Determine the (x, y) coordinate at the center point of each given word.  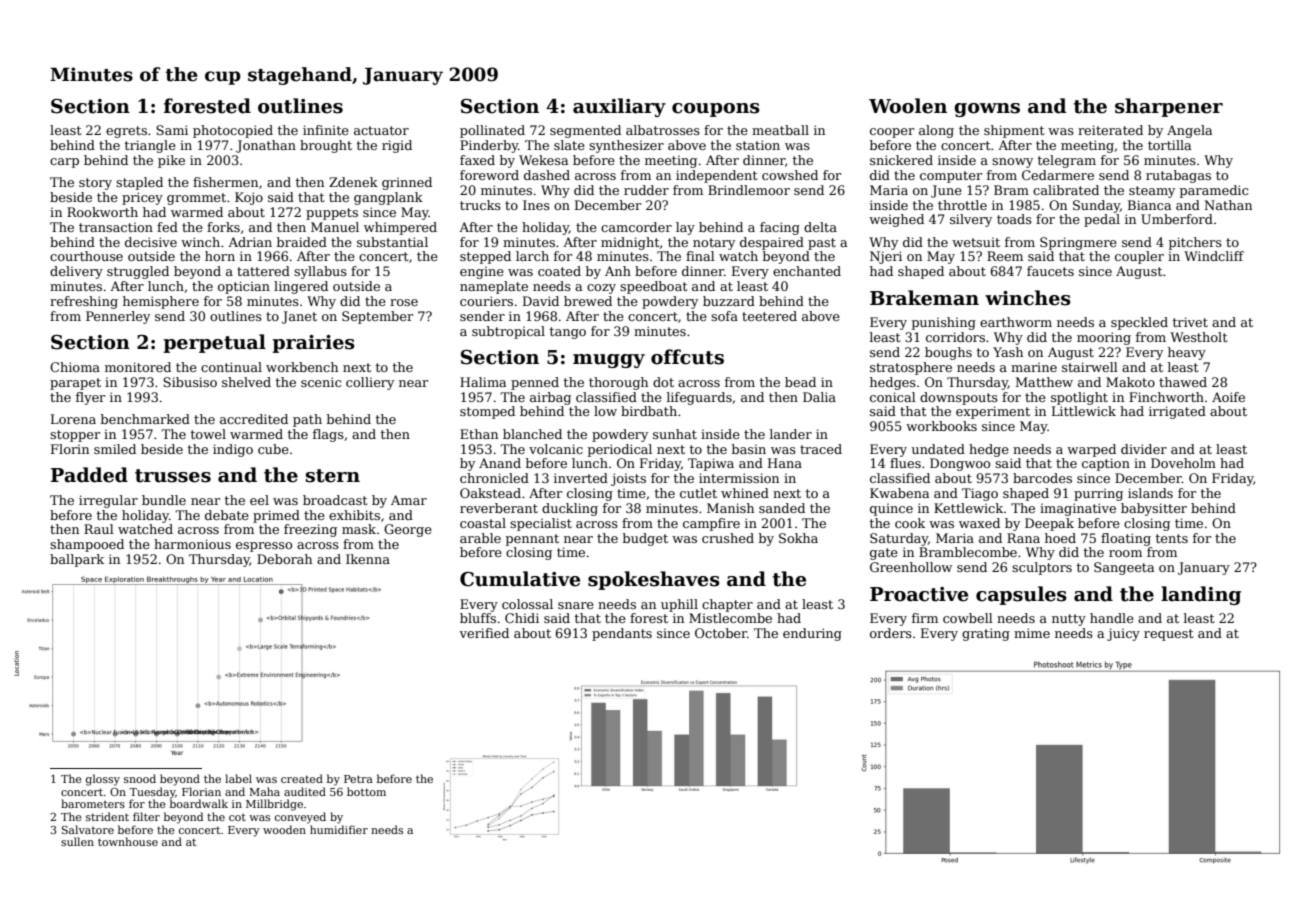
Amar (409, 500)
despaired (772, 243)
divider (1144, 449)
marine (1034, 367)
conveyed (300, 818)
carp (64, 163)
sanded (782, 508)
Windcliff (1214, 256)
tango (568, 333)
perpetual (214, 343)
